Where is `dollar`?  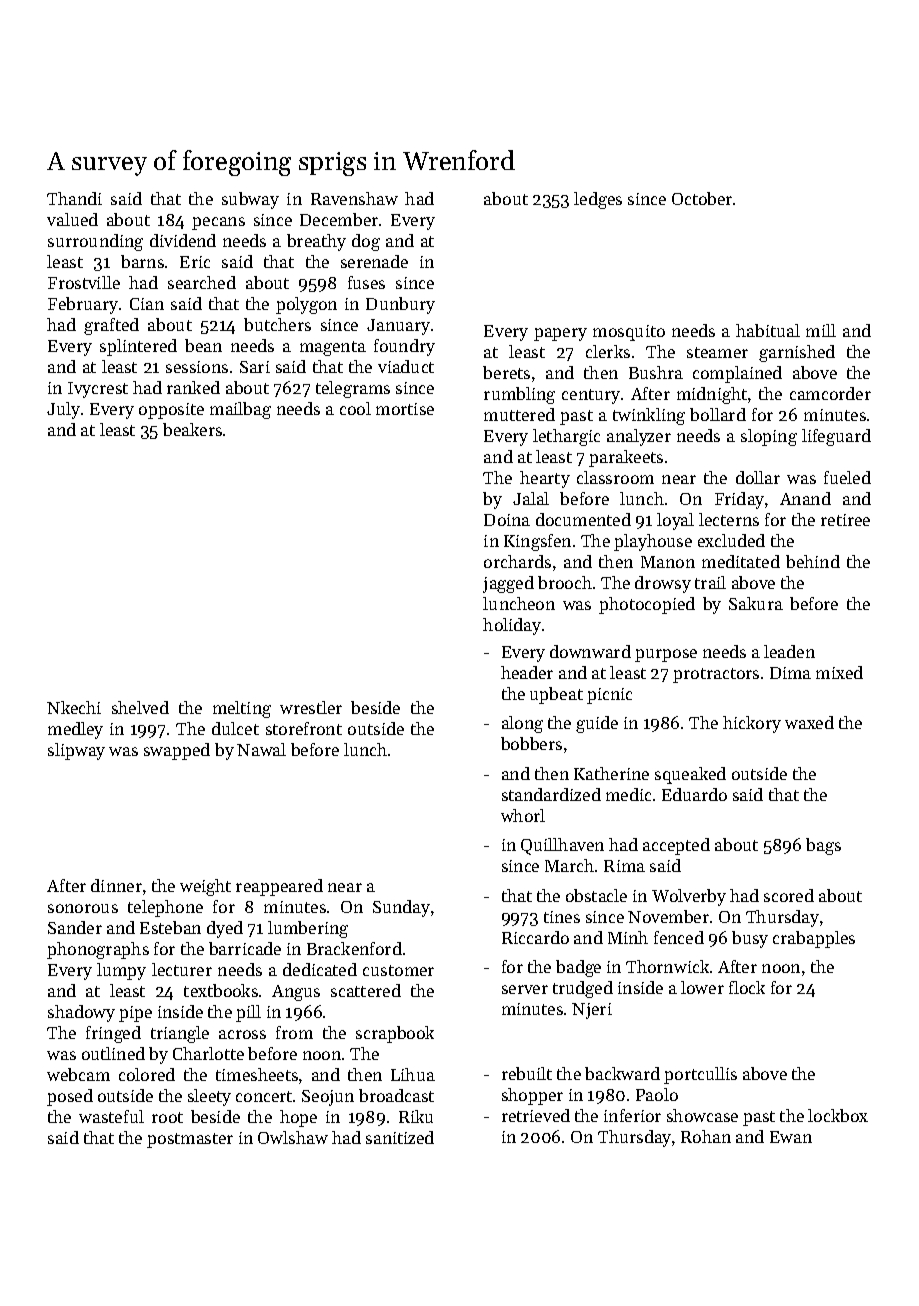
dollar is located at coordinates (758, 477).
